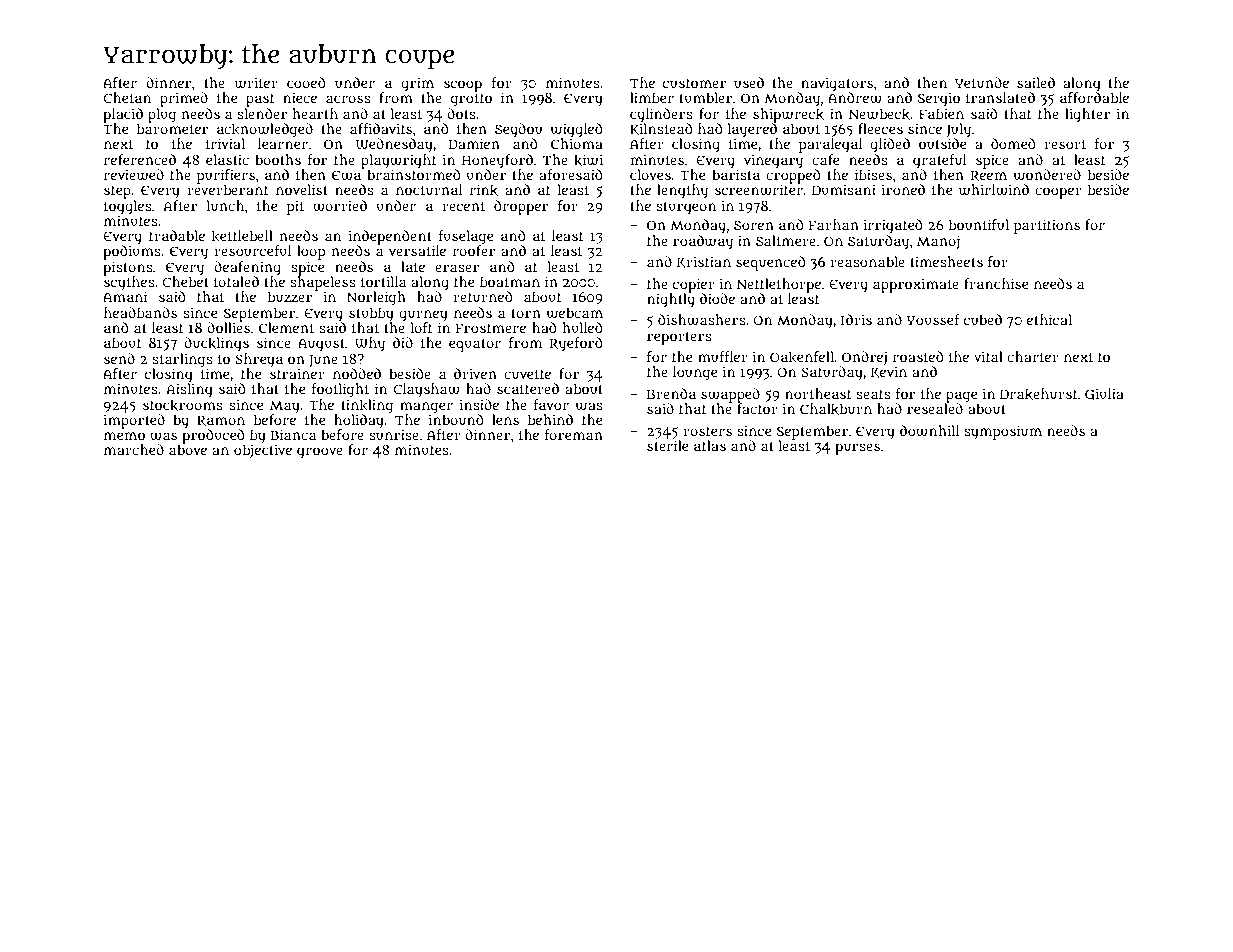 Image resolution: width=1233 pixels, height=952 pixels. What do you see at coordinates (1036, 82) in the screenshot?
I see `sailed` at bounding box center [1036, 82].
